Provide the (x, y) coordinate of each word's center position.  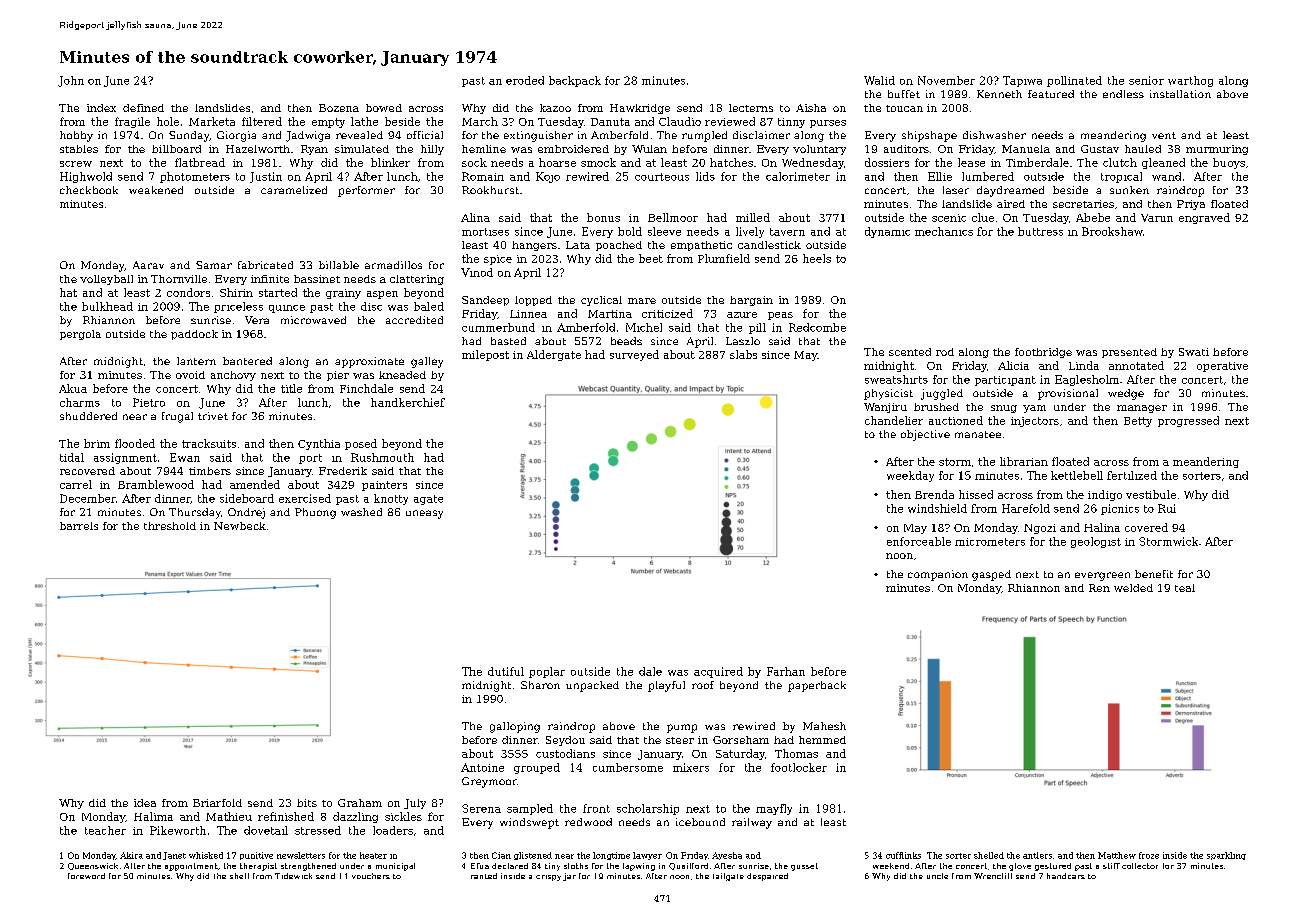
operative (1222, 367)
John (71, 81)
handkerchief (408, 402)
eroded (525, 80)
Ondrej (246, 513)
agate (428, 500)
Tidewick (293, 876)
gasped (991, 575)
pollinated (1074, 81)
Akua (73, 388)
